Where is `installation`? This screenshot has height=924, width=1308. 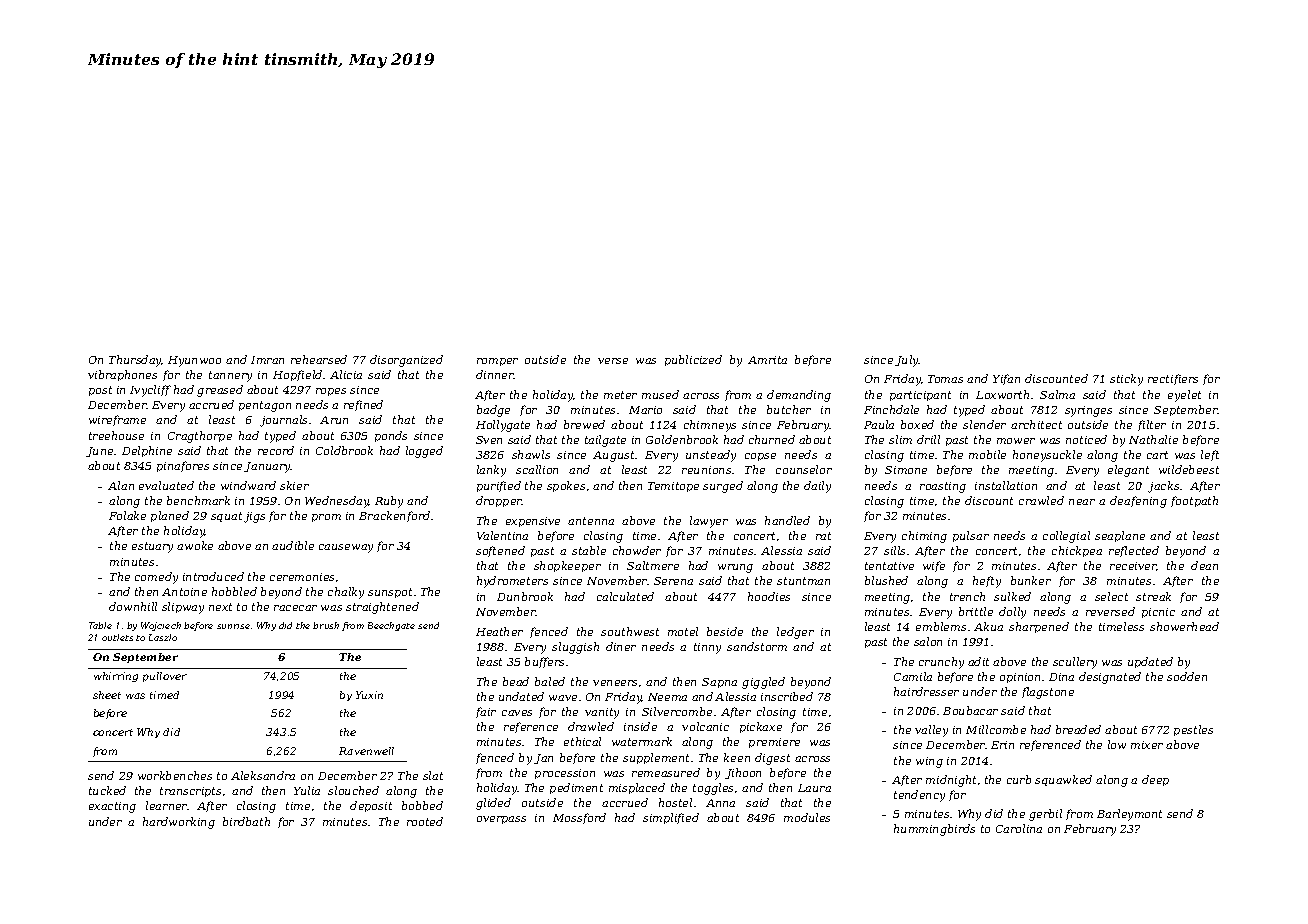 installation is located at coordinates (1006, 485).
